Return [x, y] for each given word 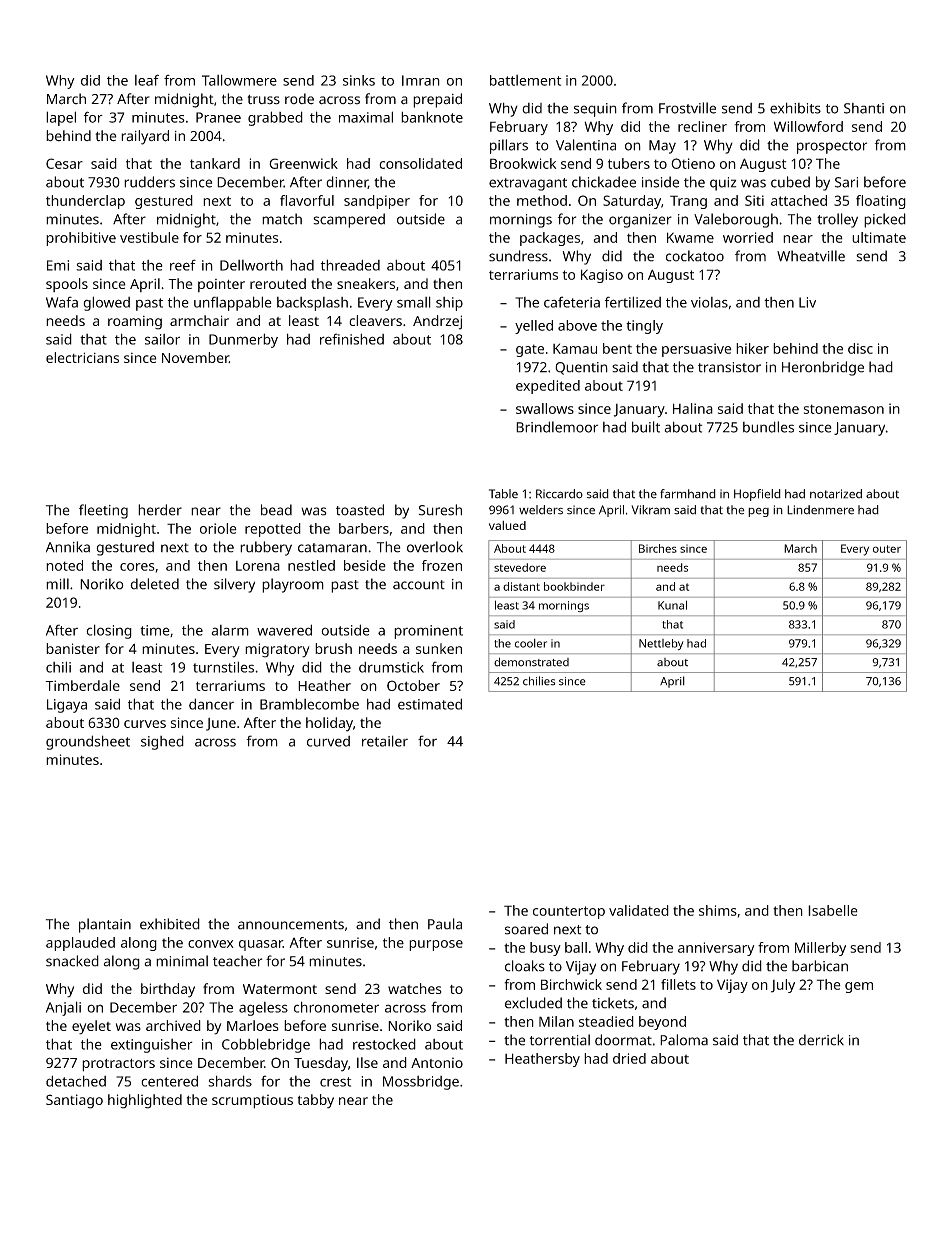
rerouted [278, 283]
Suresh [440, 510]
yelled [534, 327]
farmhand [688, 494]
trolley [837, 220]
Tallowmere [239, 80]
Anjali [63, 1008]
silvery [234, 585]
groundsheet [88, 742]
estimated [430, 704]
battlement [526, 80]
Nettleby [661, 644]
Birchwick [571, 984]
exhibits [795, 108]
